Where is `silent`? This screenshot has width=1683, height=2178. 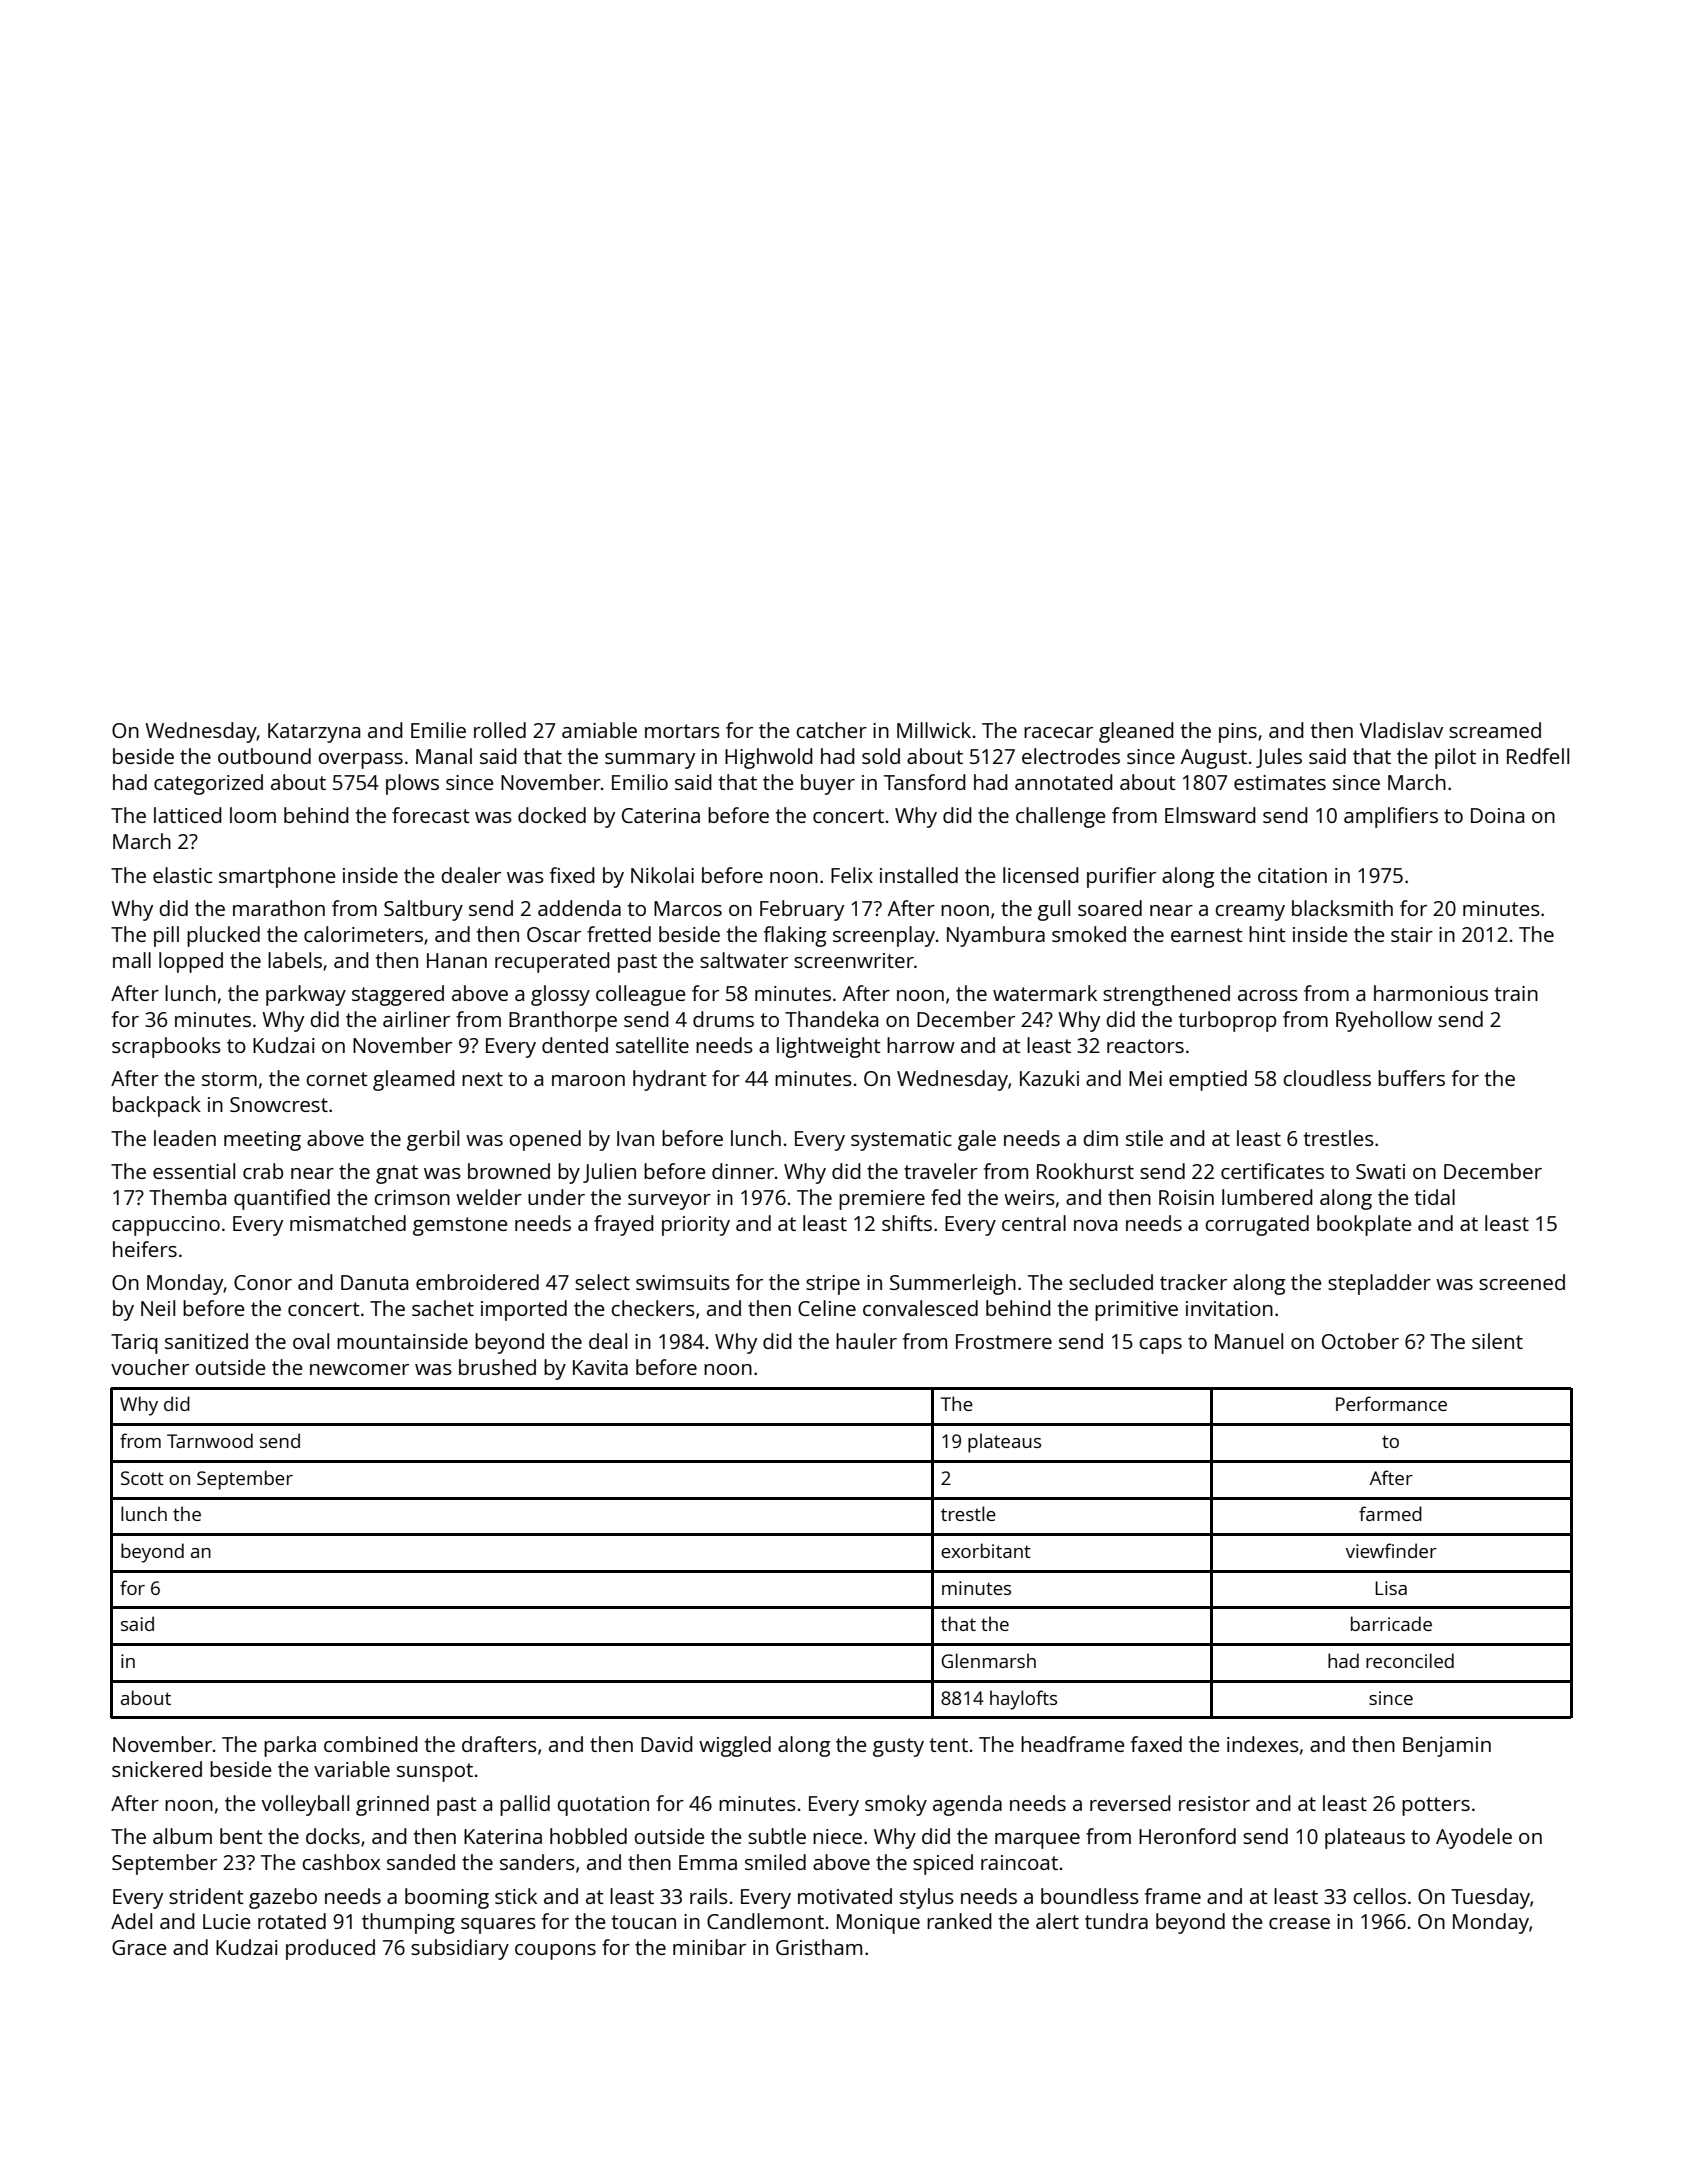
silent is located at coordinates (1497, 1341).
